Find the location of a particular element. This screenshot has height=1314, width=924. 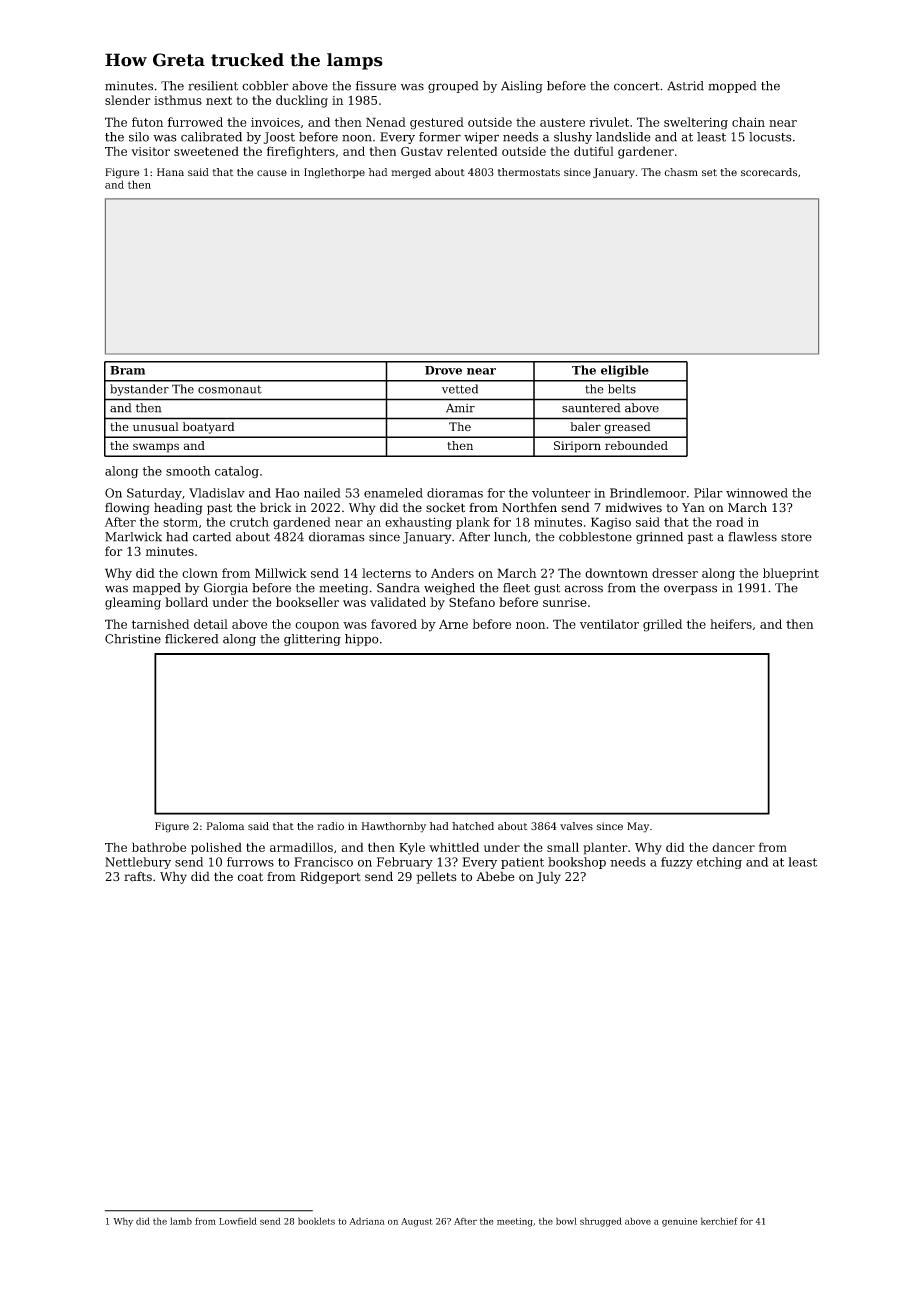

Brindlemoor is located at coordinates (648, 493).
